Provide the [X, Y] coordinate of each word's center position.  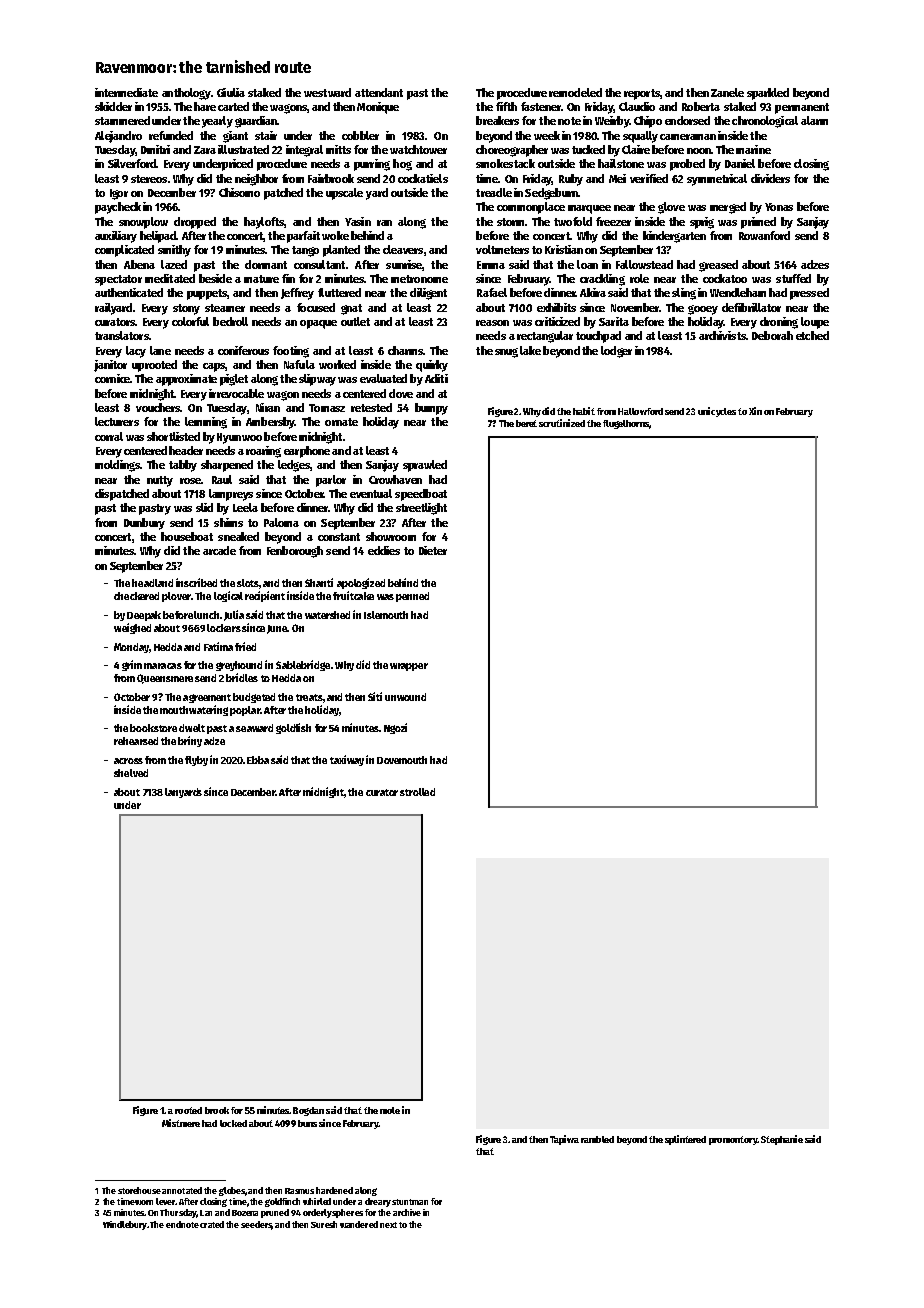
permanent [802, 108]
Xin [755, 411]
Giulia [231, 92]
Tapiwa [564, 1140]
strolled [417, 792]
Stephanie [782, 1140]
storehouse [139, 1190]
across [128, 761]
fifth [506, 106]
